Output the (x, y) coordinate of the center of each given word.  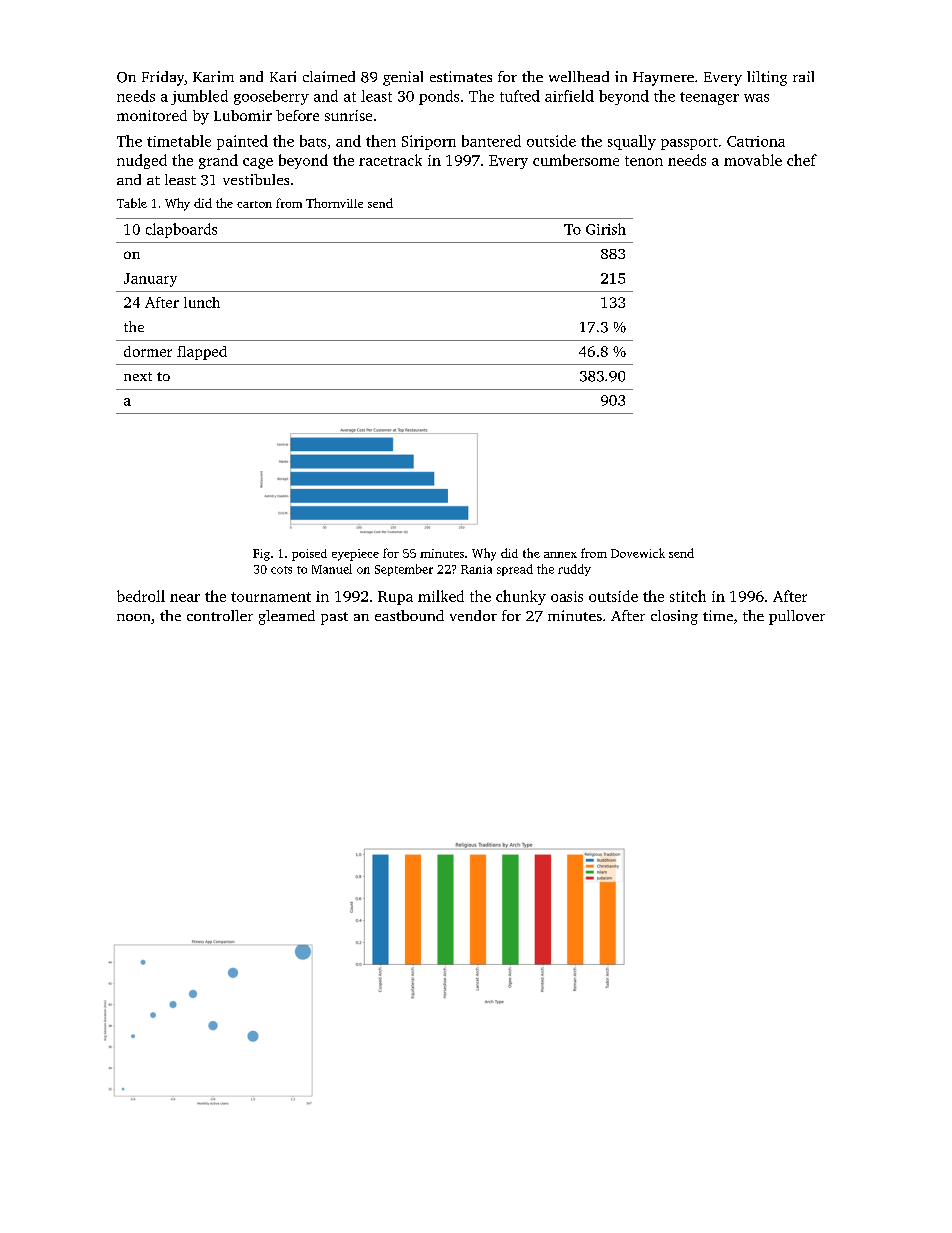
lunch (202, 302)
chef (802, 160)
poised (309, 555)
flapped (202, 353)
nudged (142, 161)
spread (515, 570)
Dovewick (638, 553)
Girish (606, 229)
